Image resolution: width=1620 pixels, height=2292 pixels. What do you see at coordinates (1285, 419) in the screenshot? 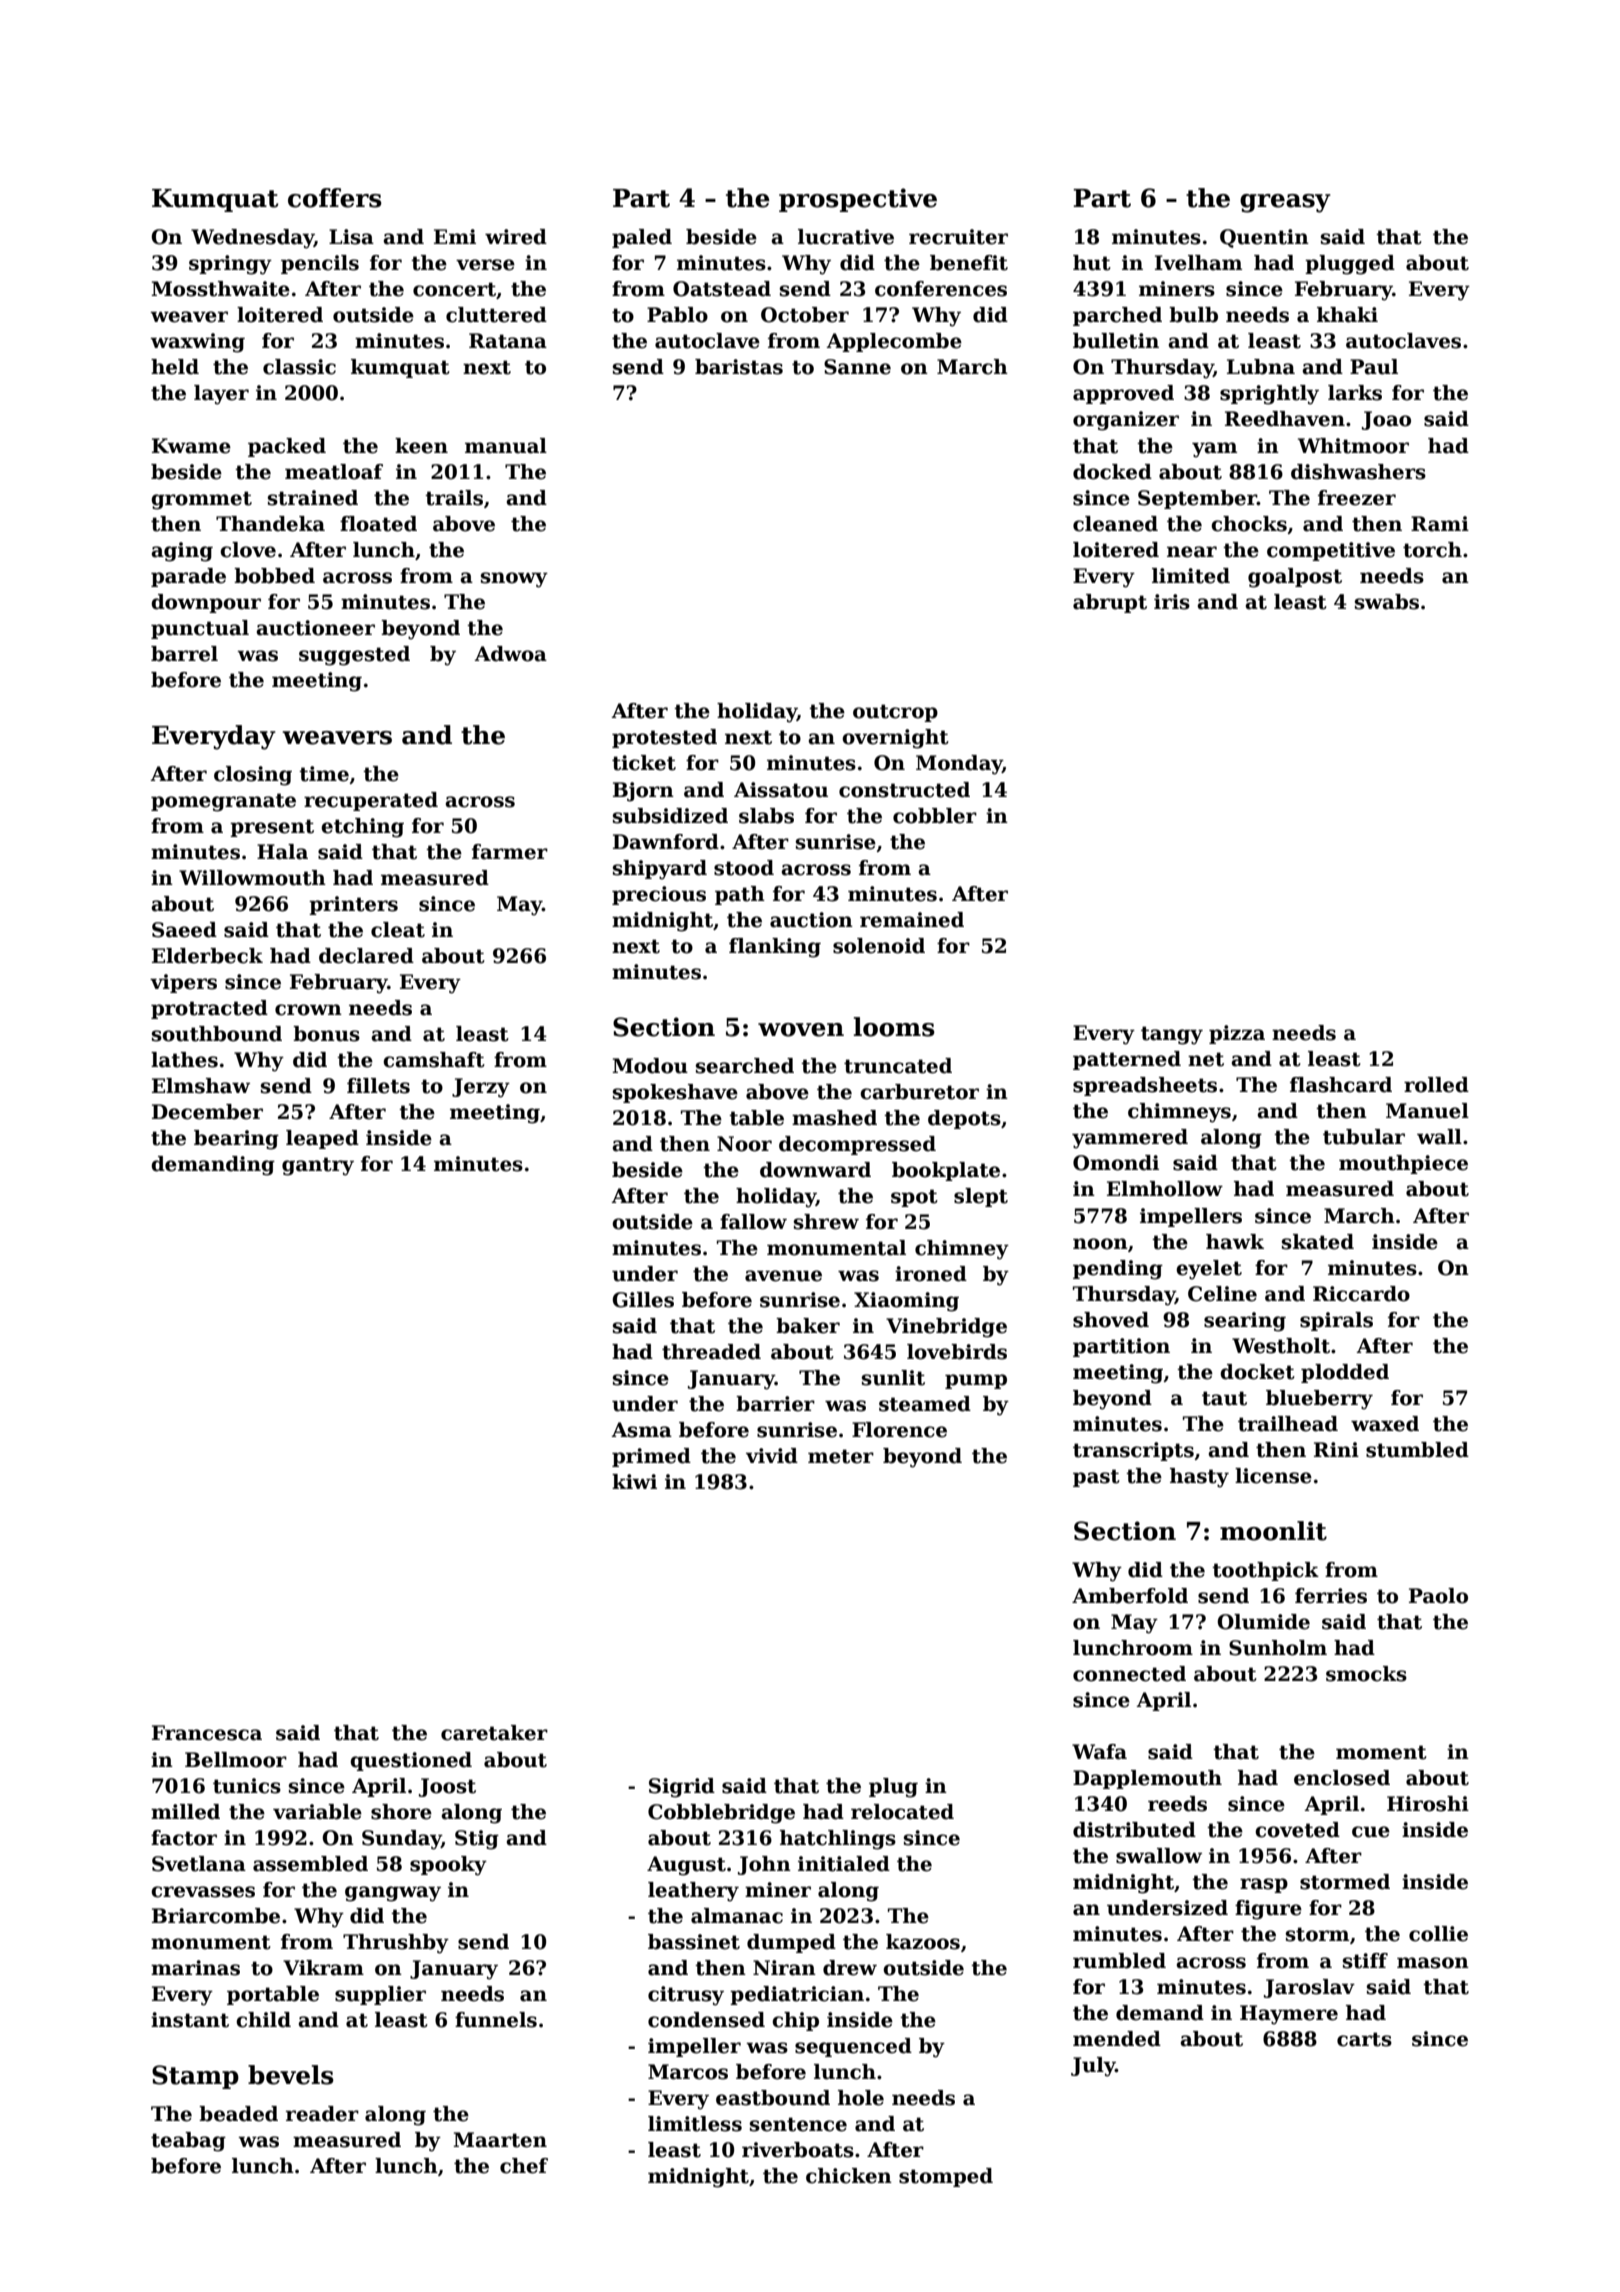
I see `Reedhaven` at bounding box center [1285, 419].
